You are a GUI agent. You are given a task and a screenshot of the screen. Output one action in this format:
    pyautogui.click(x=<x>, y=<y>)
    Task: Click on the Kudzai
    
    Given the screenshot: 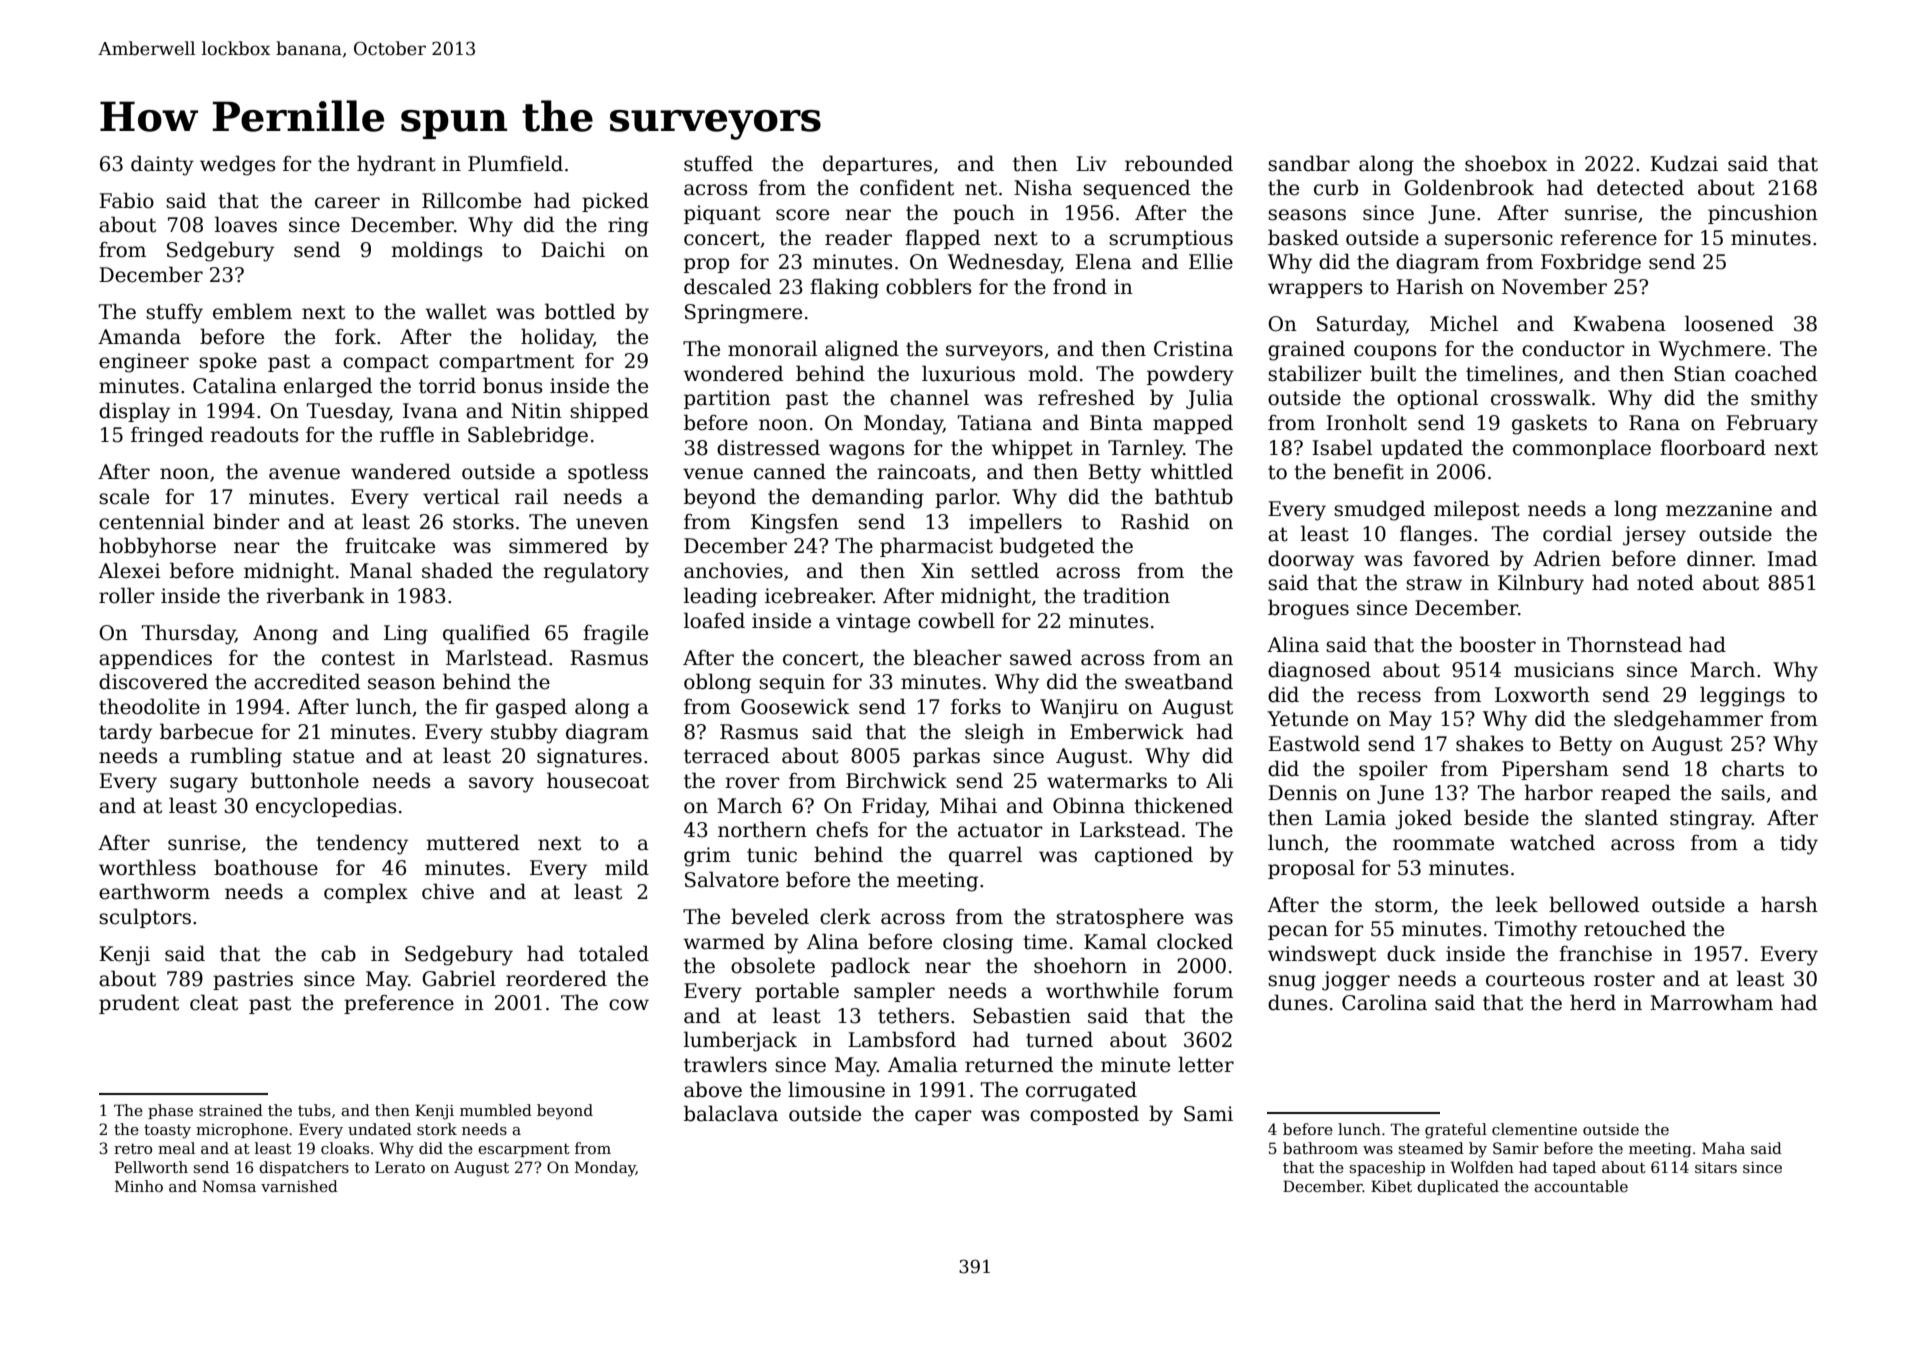 What is the action you would take?
    pyautogui.click(x=1684, y=163)
